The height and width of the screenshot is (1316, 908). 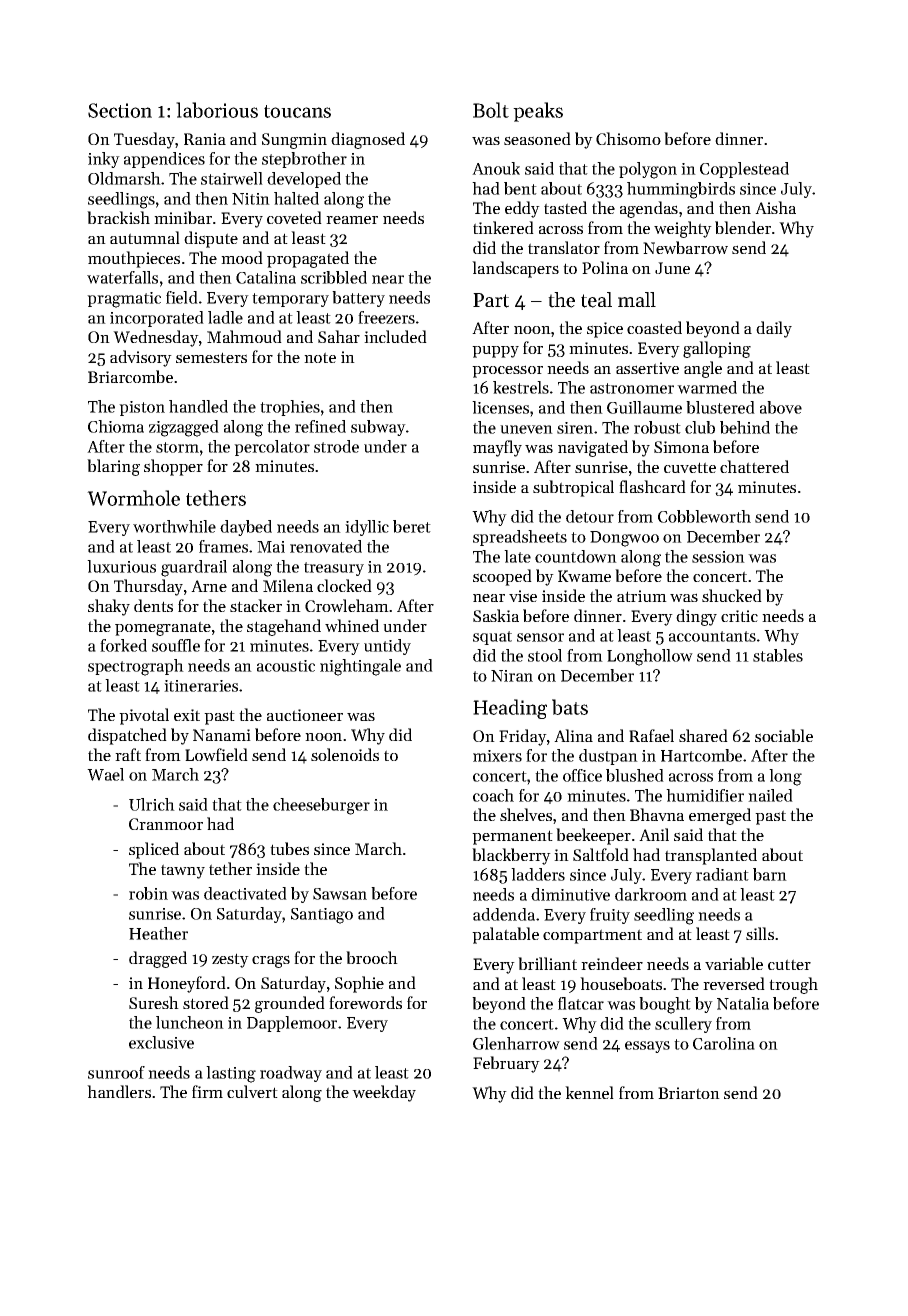 What do you see at coordinates (497, 756) in the screenshot?
I see `mixers` at bounding box center [497, 756].
